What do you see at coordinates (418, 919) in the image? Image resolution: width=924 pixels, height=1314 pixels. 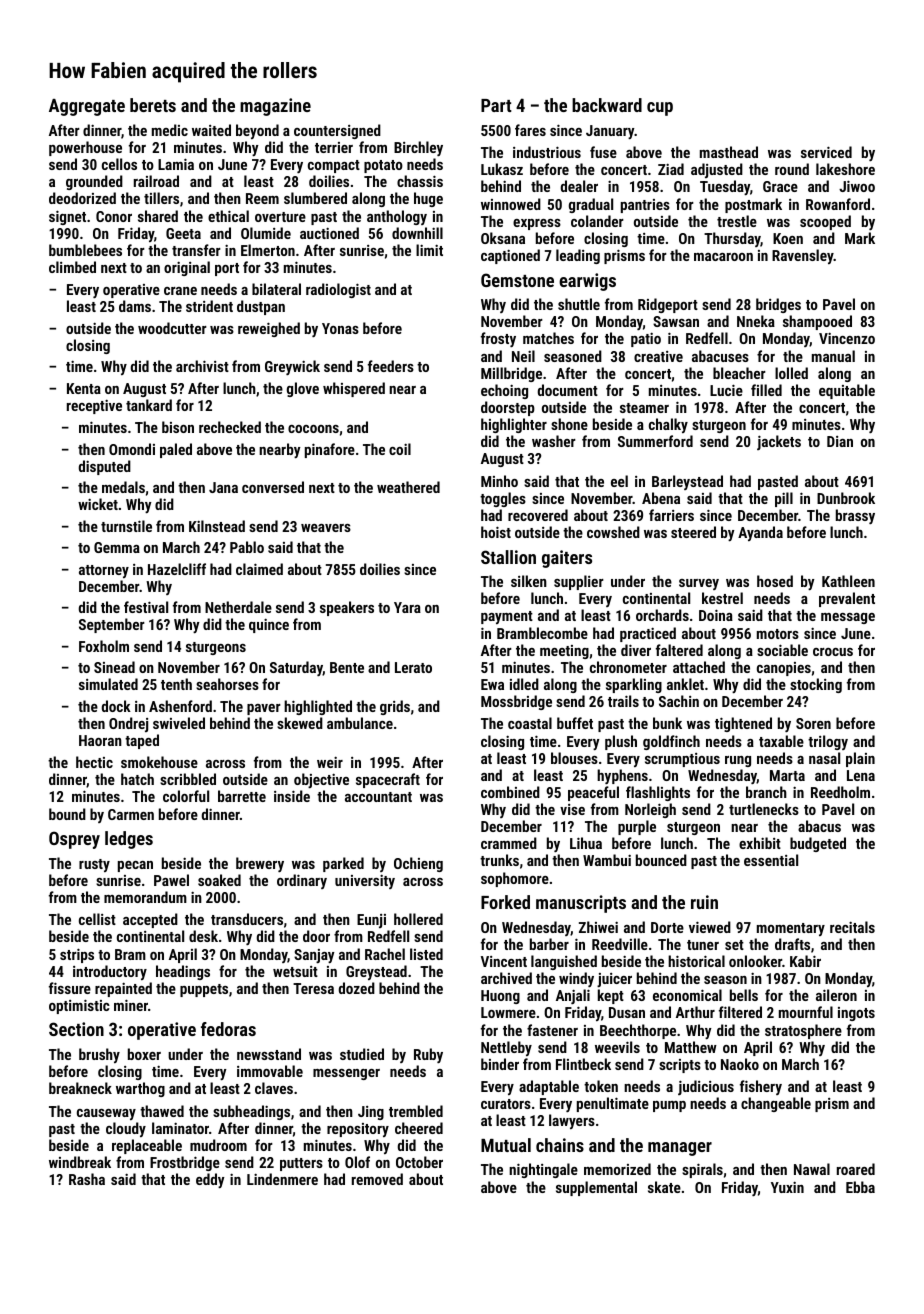 I see `hollered` at bounding box center [418, 919].
